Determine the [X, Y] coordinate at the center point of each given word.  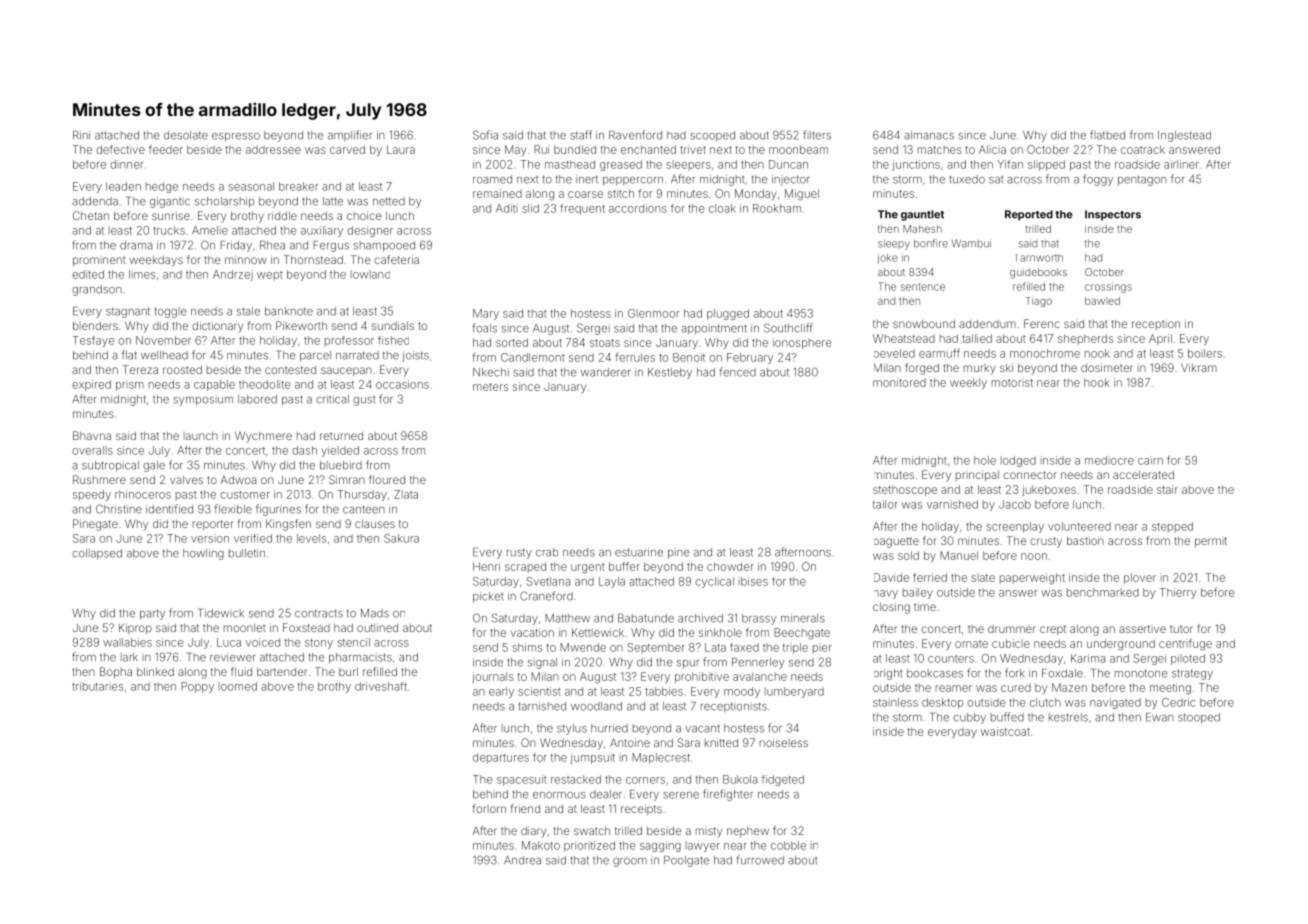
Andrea [522, 860]
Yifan [1010, 164]
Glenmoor [653, 313]
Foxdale [1062, 673]
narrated [357, 355]
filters [817, 135]
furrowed [760, 860]
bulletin [247, 553]
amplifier [350, 136]
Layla [612, 582]
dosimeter [1107, 367]
